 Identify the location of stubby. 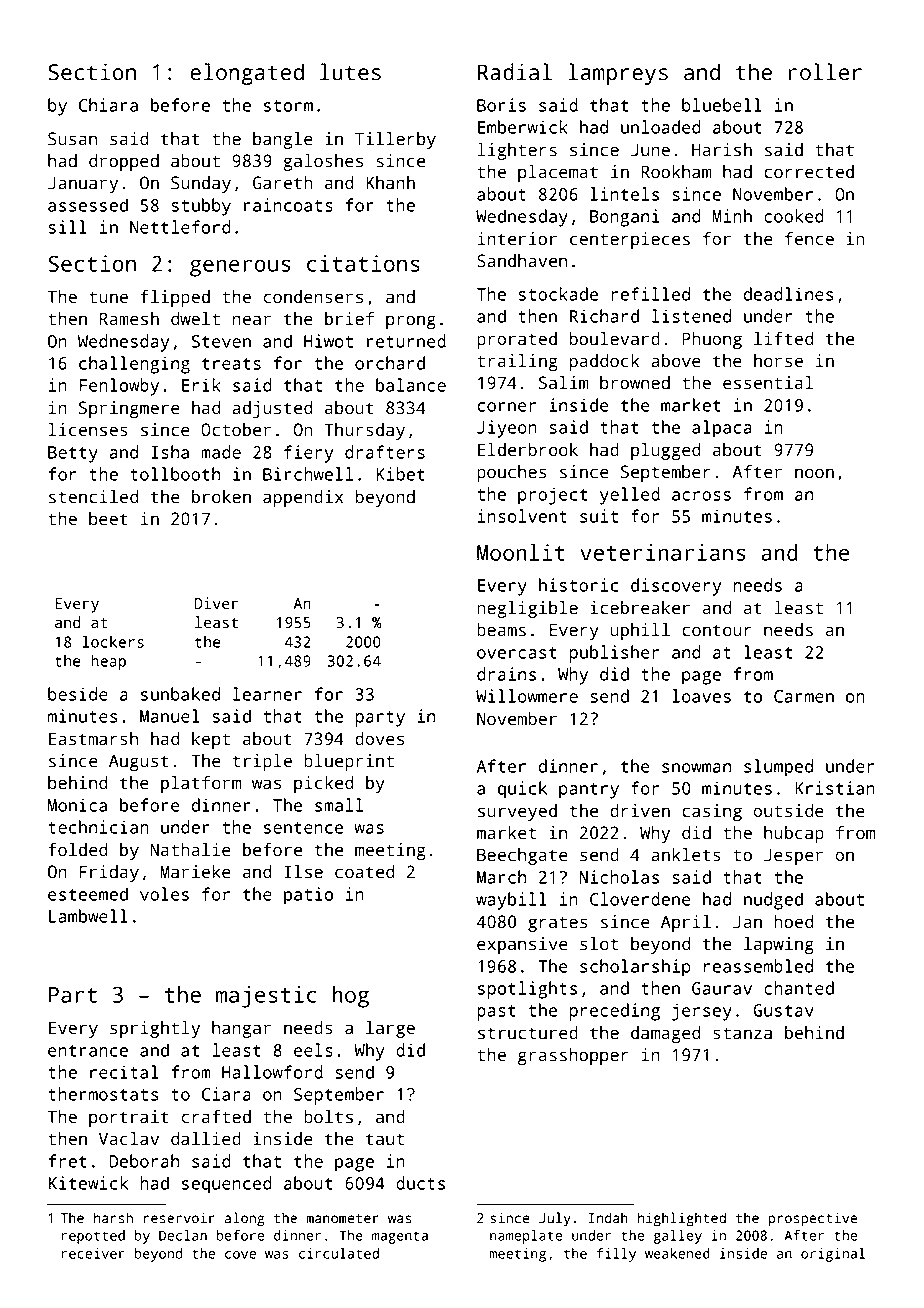
(201, 207).
